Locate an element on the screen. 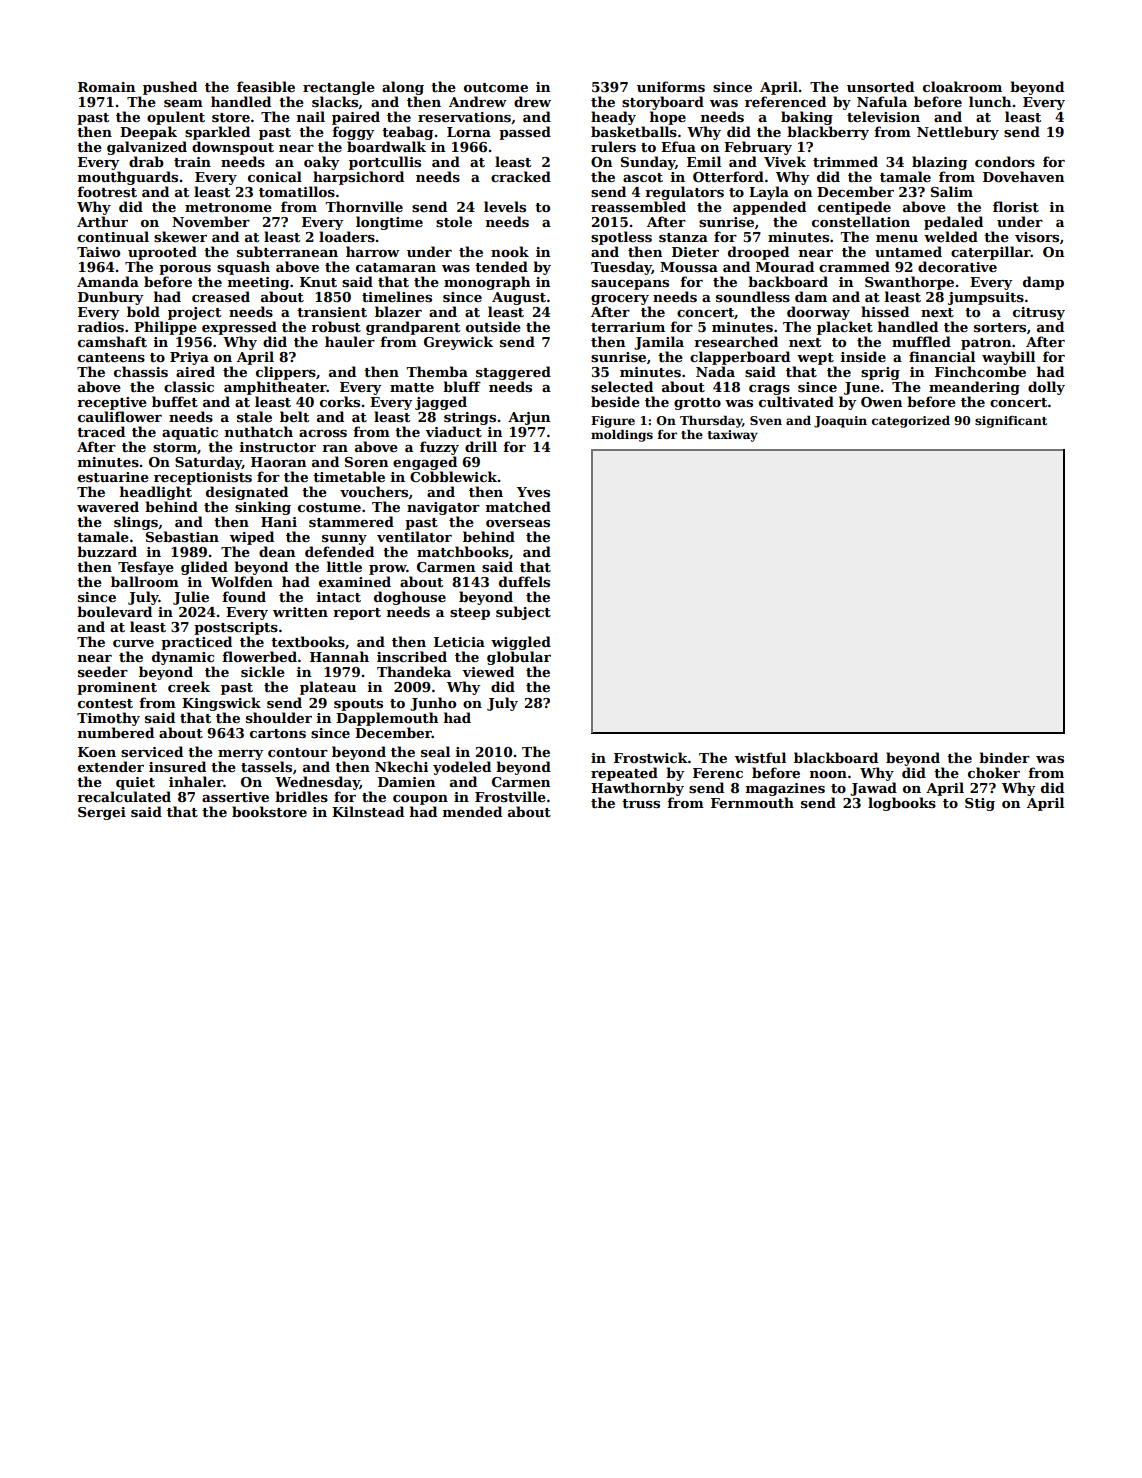 The height and width of the screenshot is (1478, 1142). squash is located at coordinates (243, 268).
